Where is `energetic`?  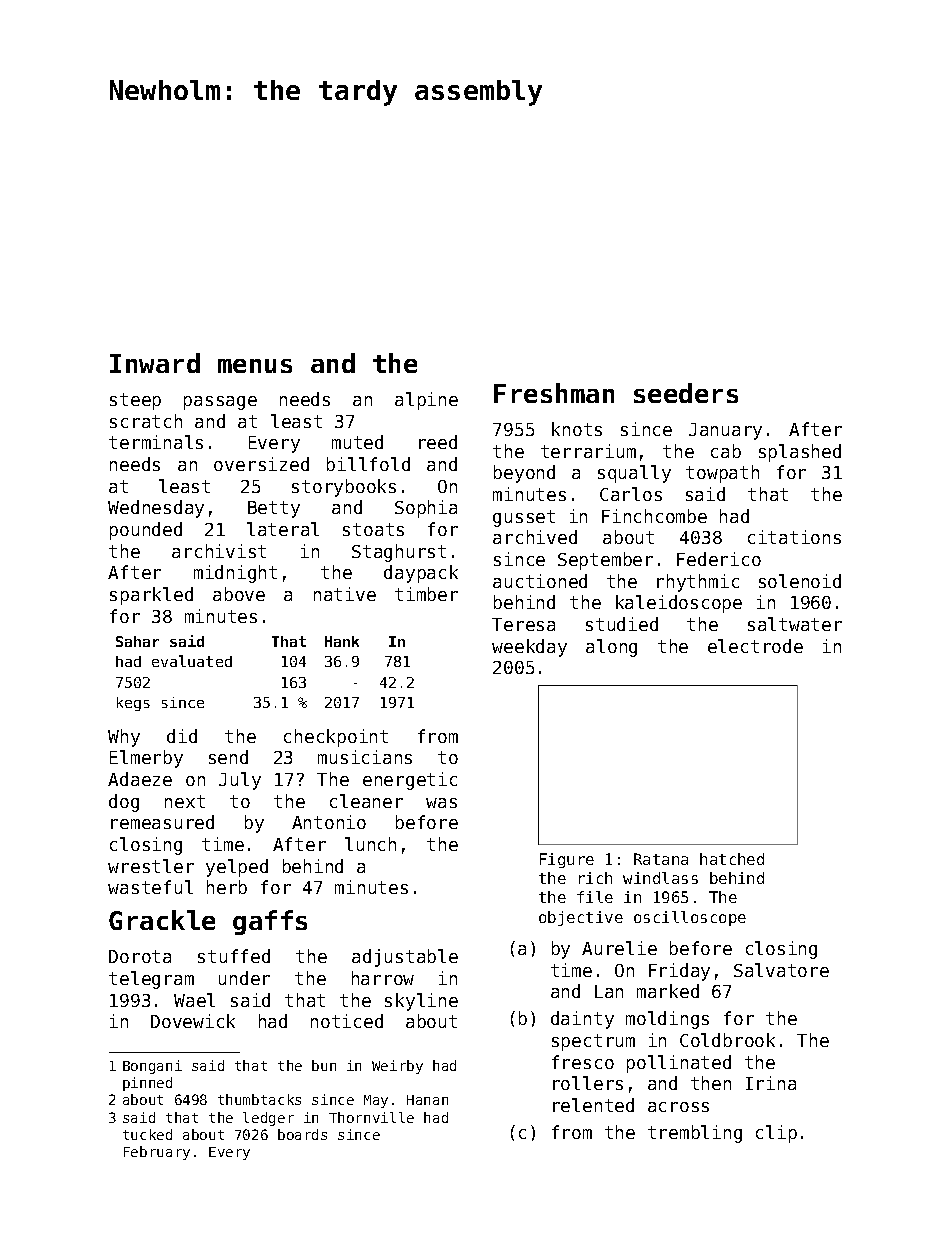 energetic is located at coordinates (410, 781).
